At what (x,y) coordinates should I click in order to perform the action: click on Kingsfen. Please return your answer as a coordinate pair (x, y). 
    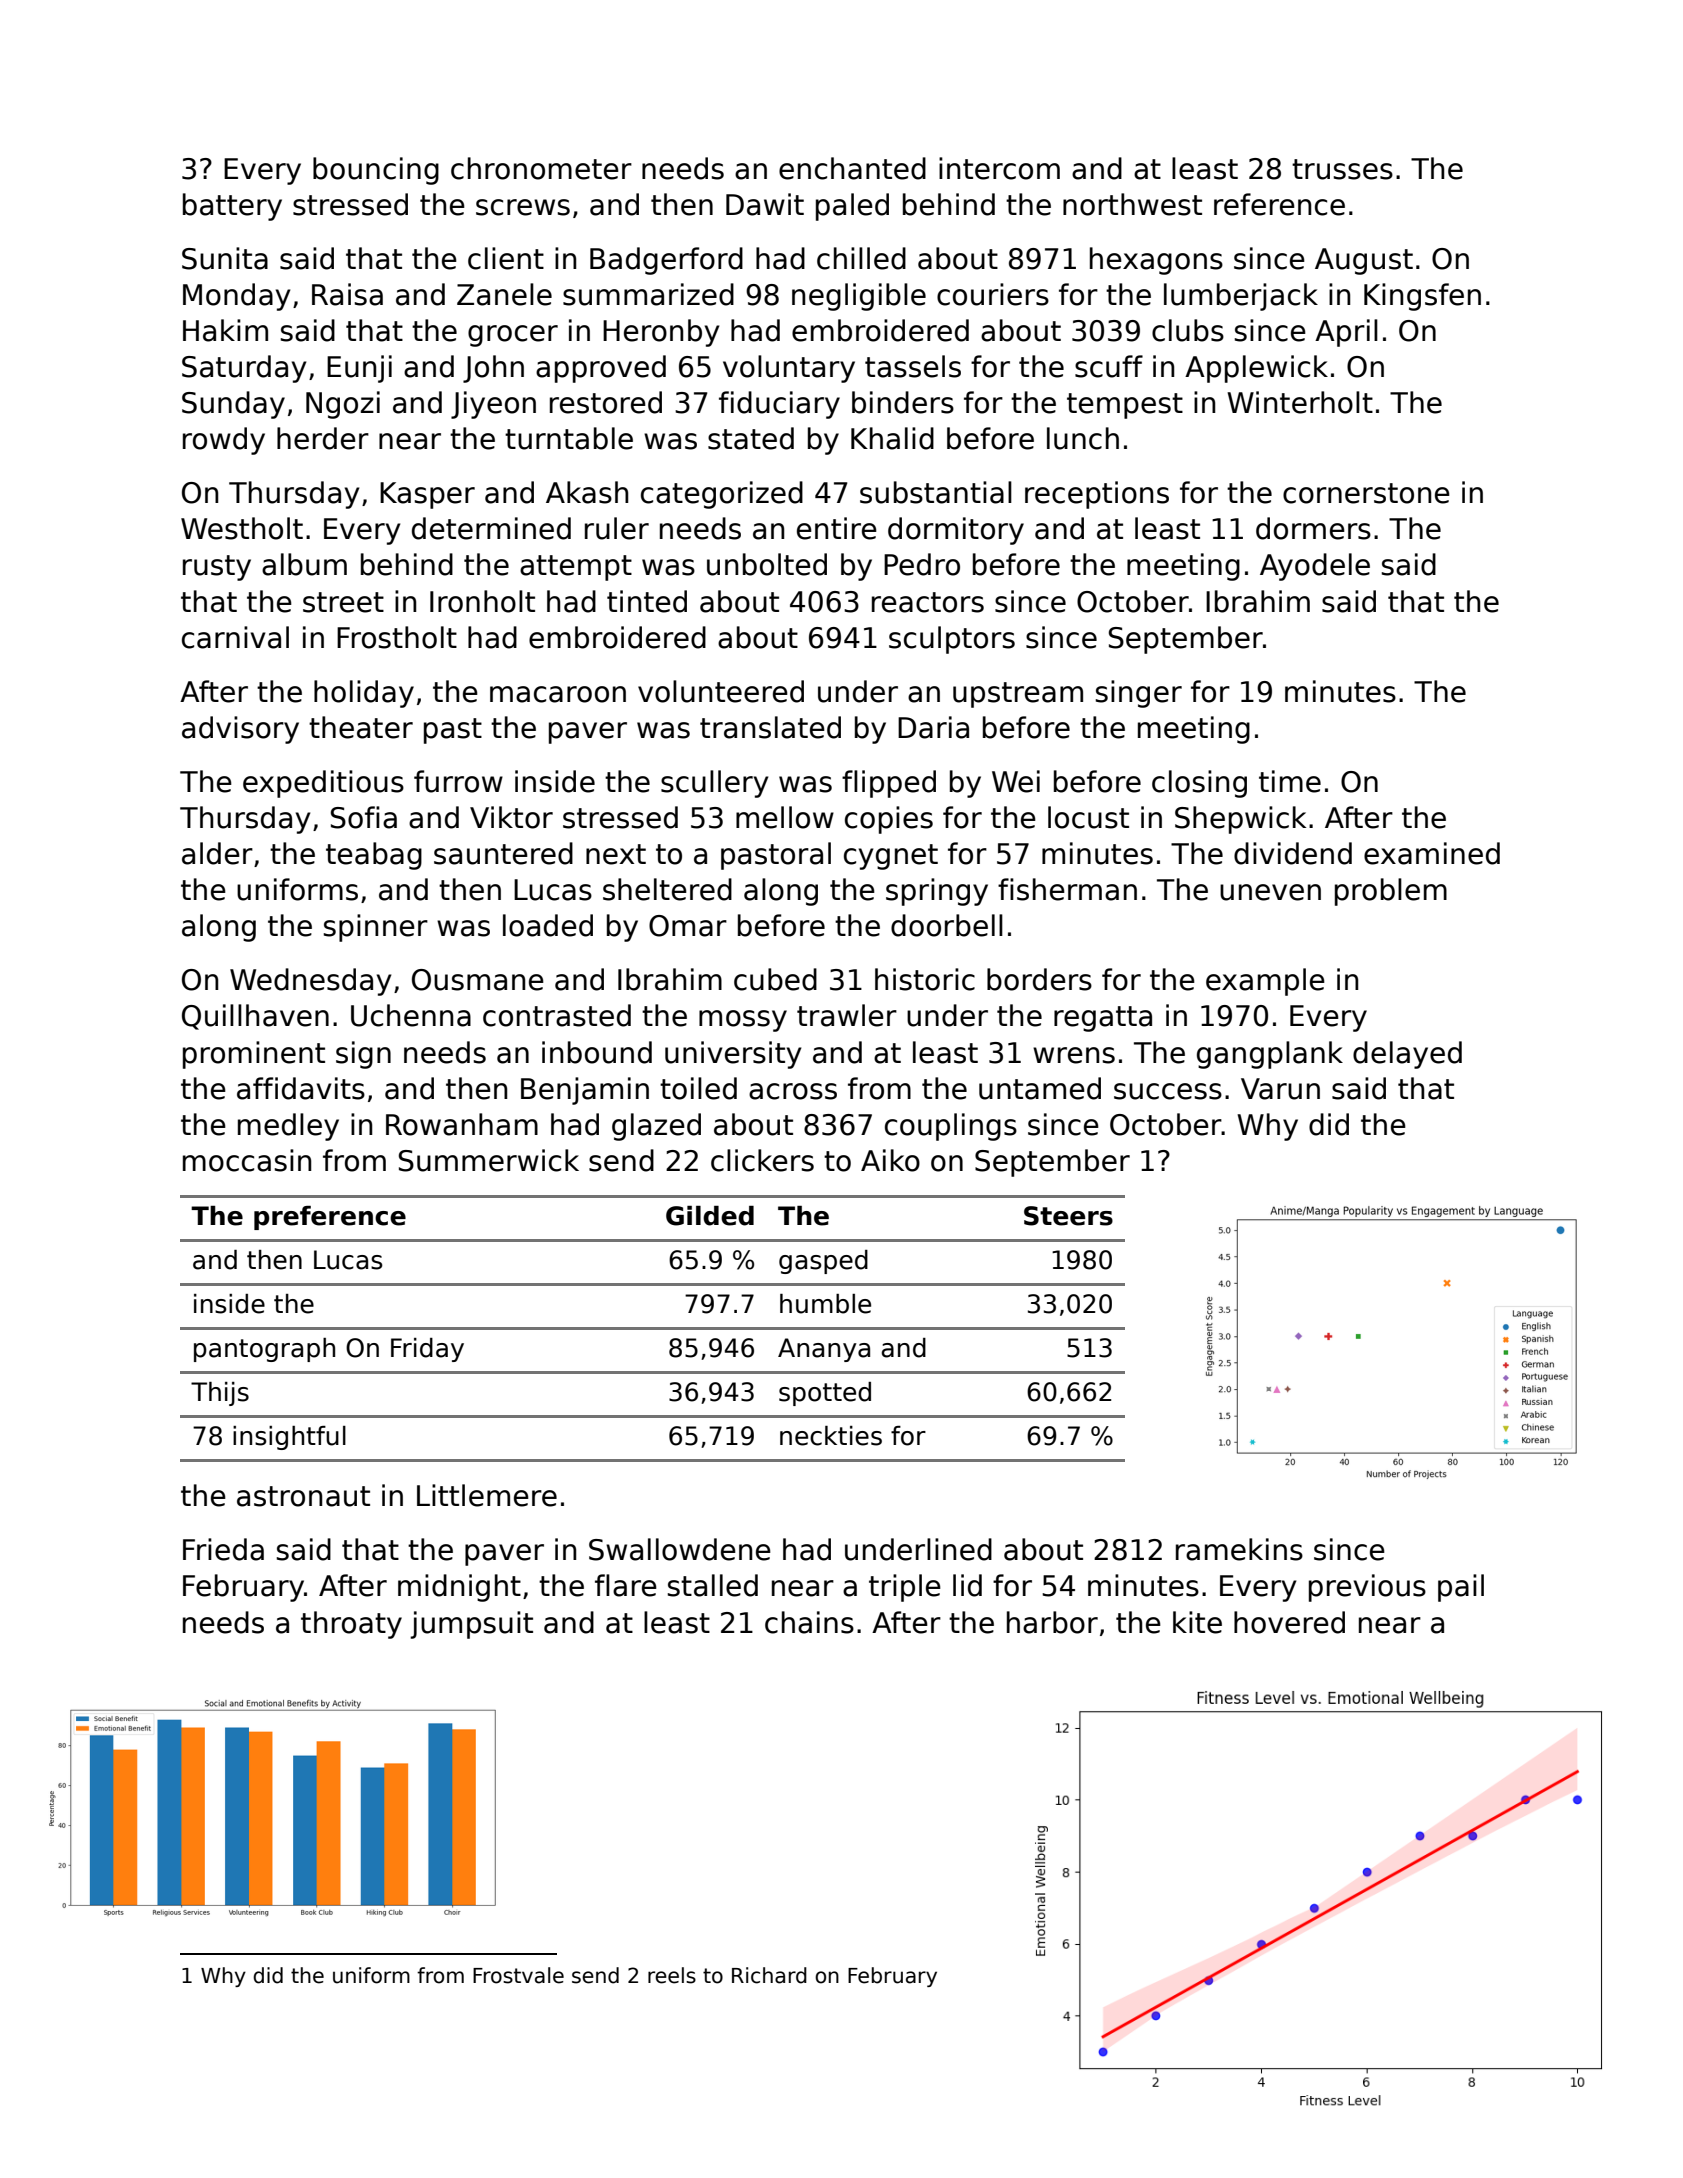
    Looking at the image, I should click on (1422, 297).
